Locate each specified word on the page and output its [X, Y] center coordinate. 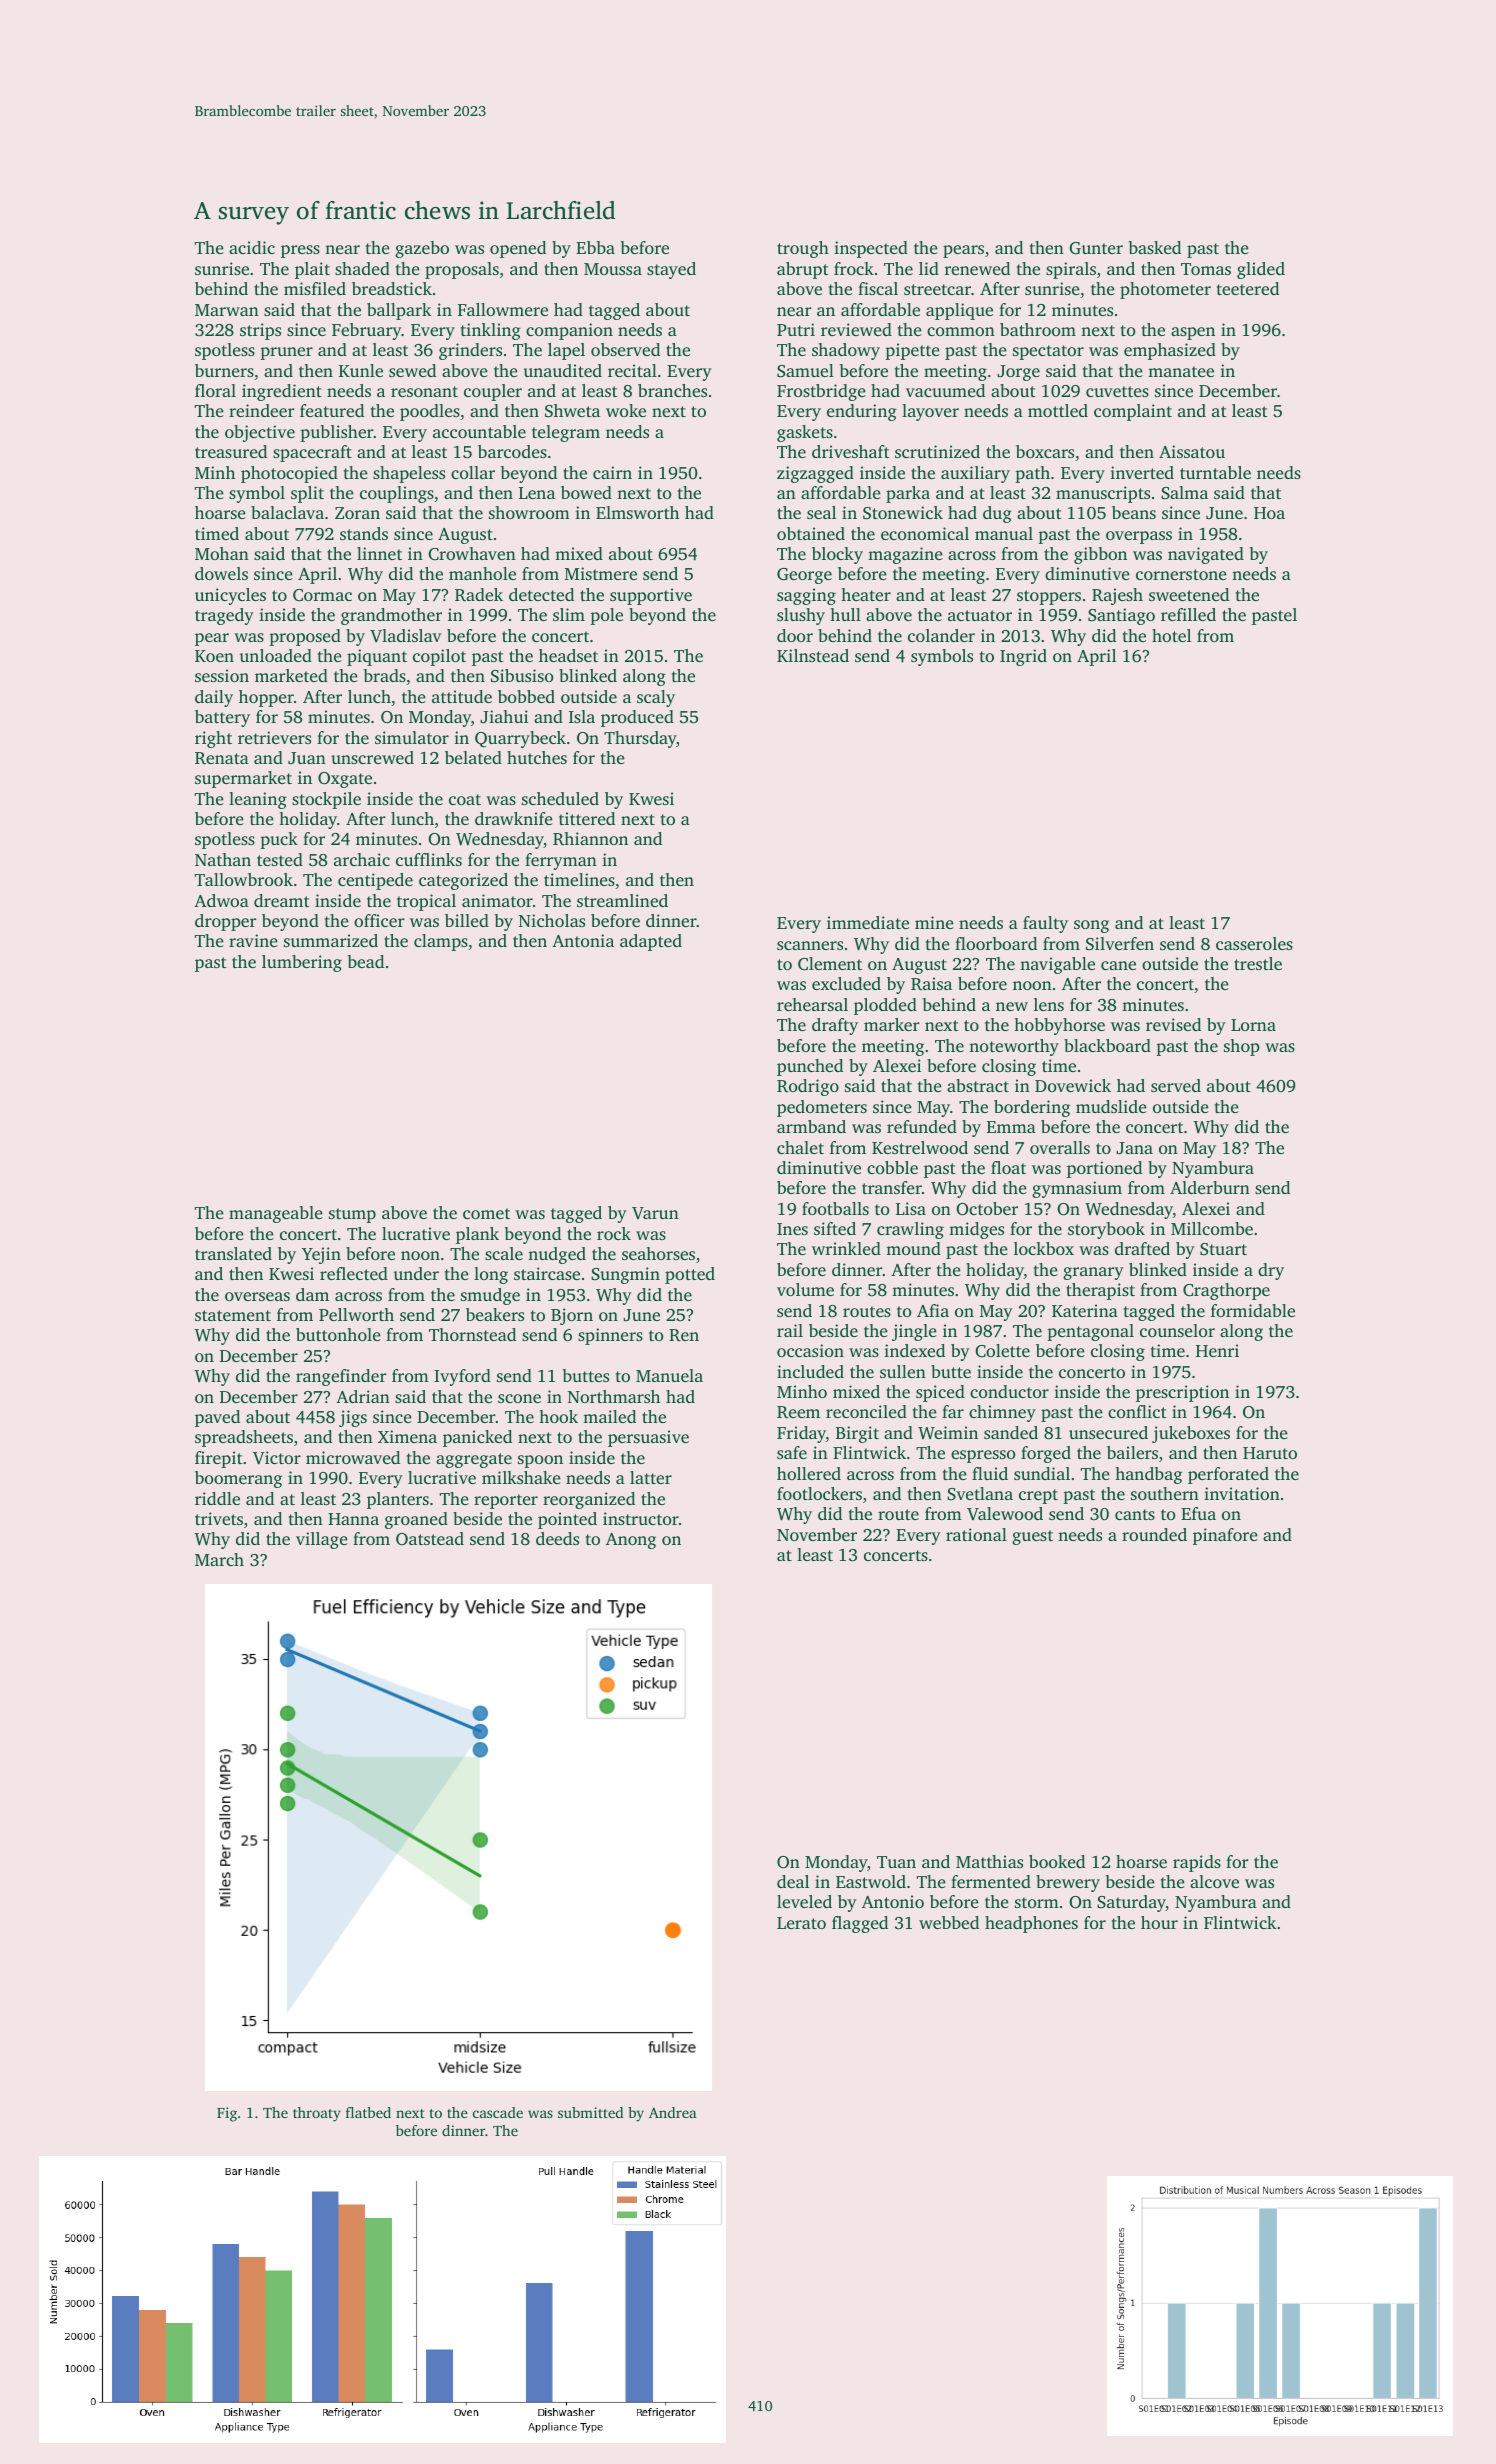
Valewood [1005, 1513]
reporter [506, 1501]
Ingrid [1023, 657]
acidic [252, 247]
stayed [671, 270]
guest [1032, 1537]
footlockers [819, 1493]
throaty [317, 2114]
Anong [631, 1541]
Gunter [1096, 248]
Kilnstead [813, 655]
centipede [375, 881]
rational [976, 1534]
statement [233, 1315]
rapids [1197, 1863]
